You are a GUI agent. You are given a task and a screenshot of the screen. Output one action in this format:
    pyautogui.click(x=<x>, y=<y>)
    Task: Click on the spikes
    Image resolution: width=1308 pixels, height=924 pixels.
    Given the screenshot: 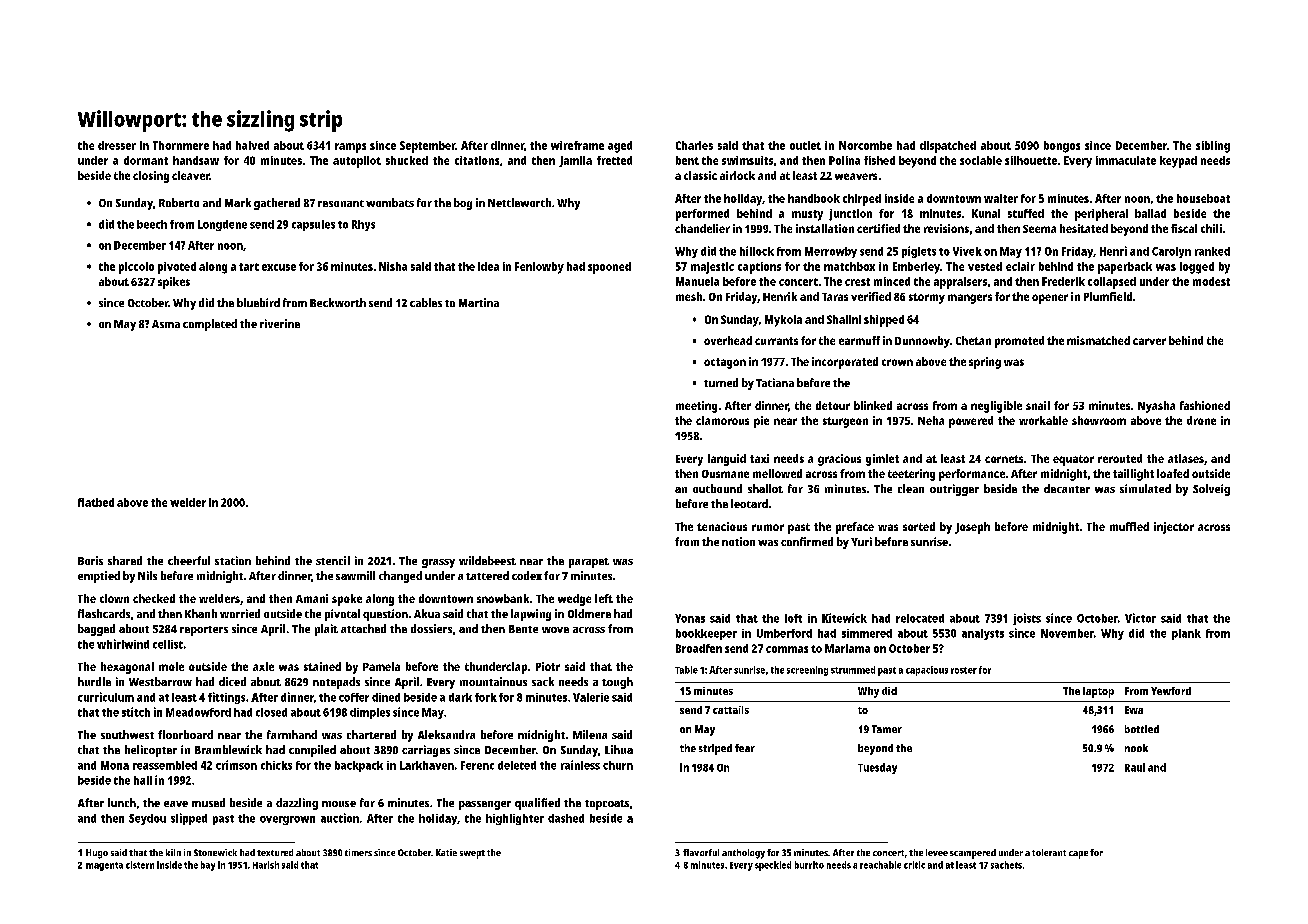 What is the action you would take?
    pyautogui.click(x=174, y=283)
